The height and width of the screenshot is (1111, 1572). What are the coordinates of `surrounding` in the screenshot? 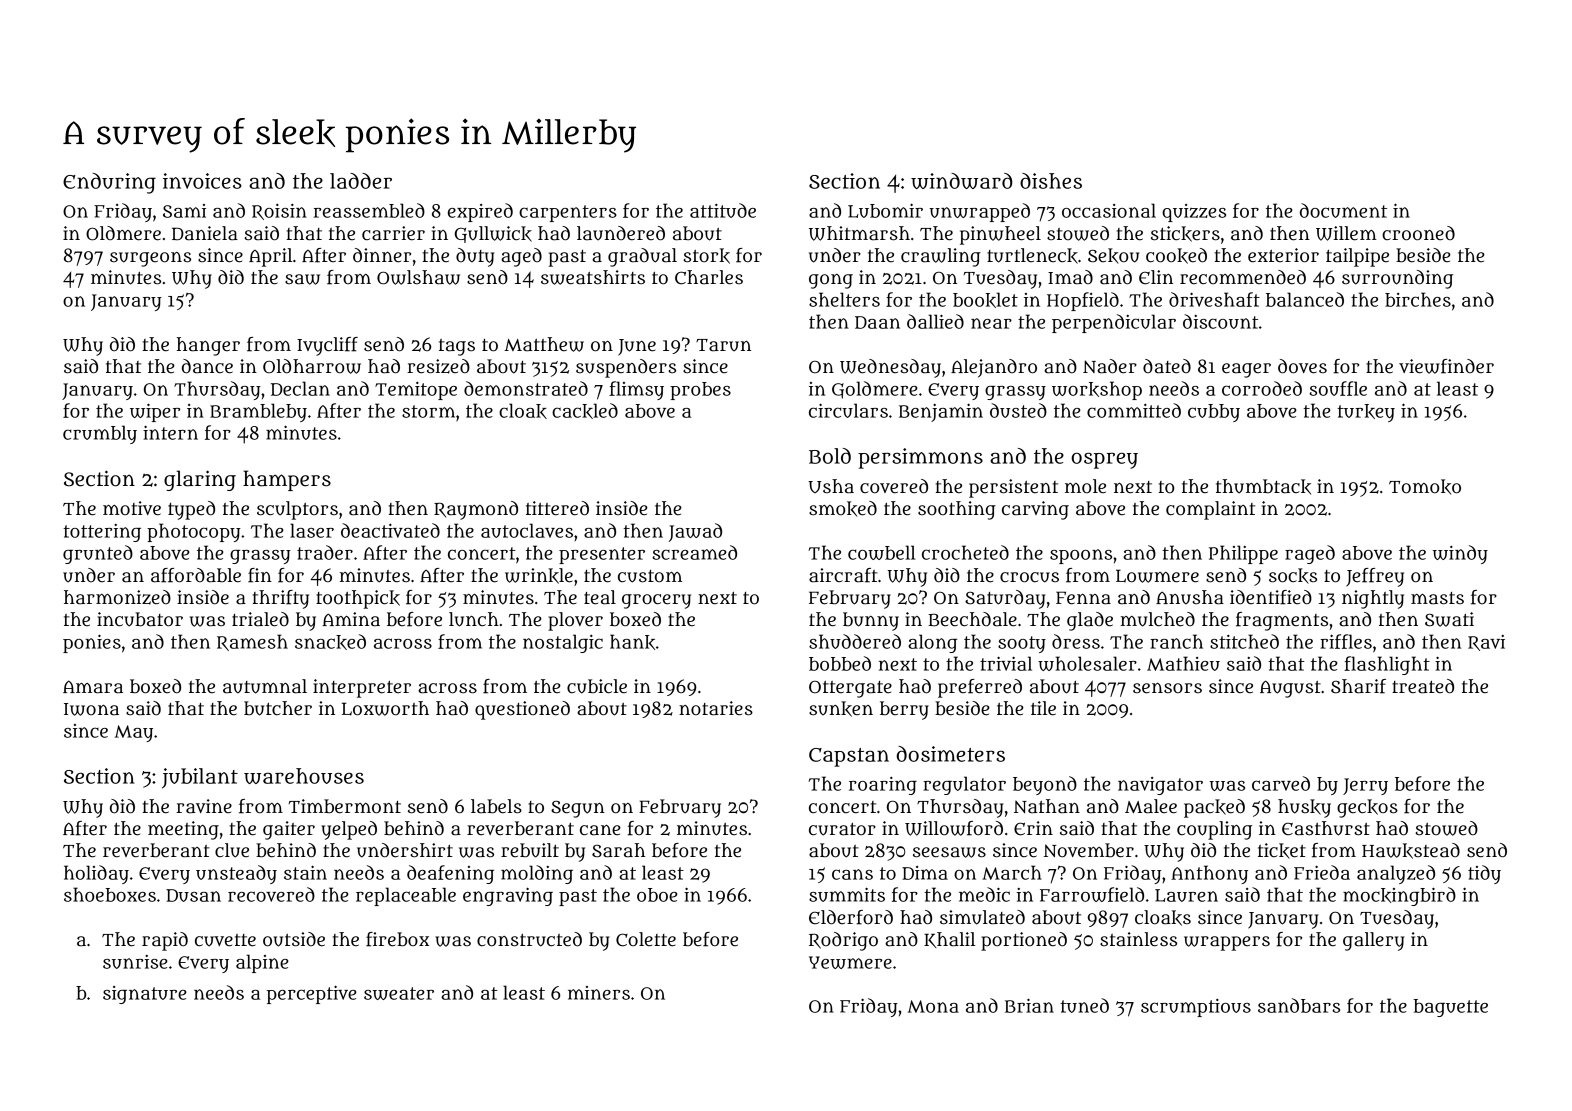 It's located at (1397, 279).
